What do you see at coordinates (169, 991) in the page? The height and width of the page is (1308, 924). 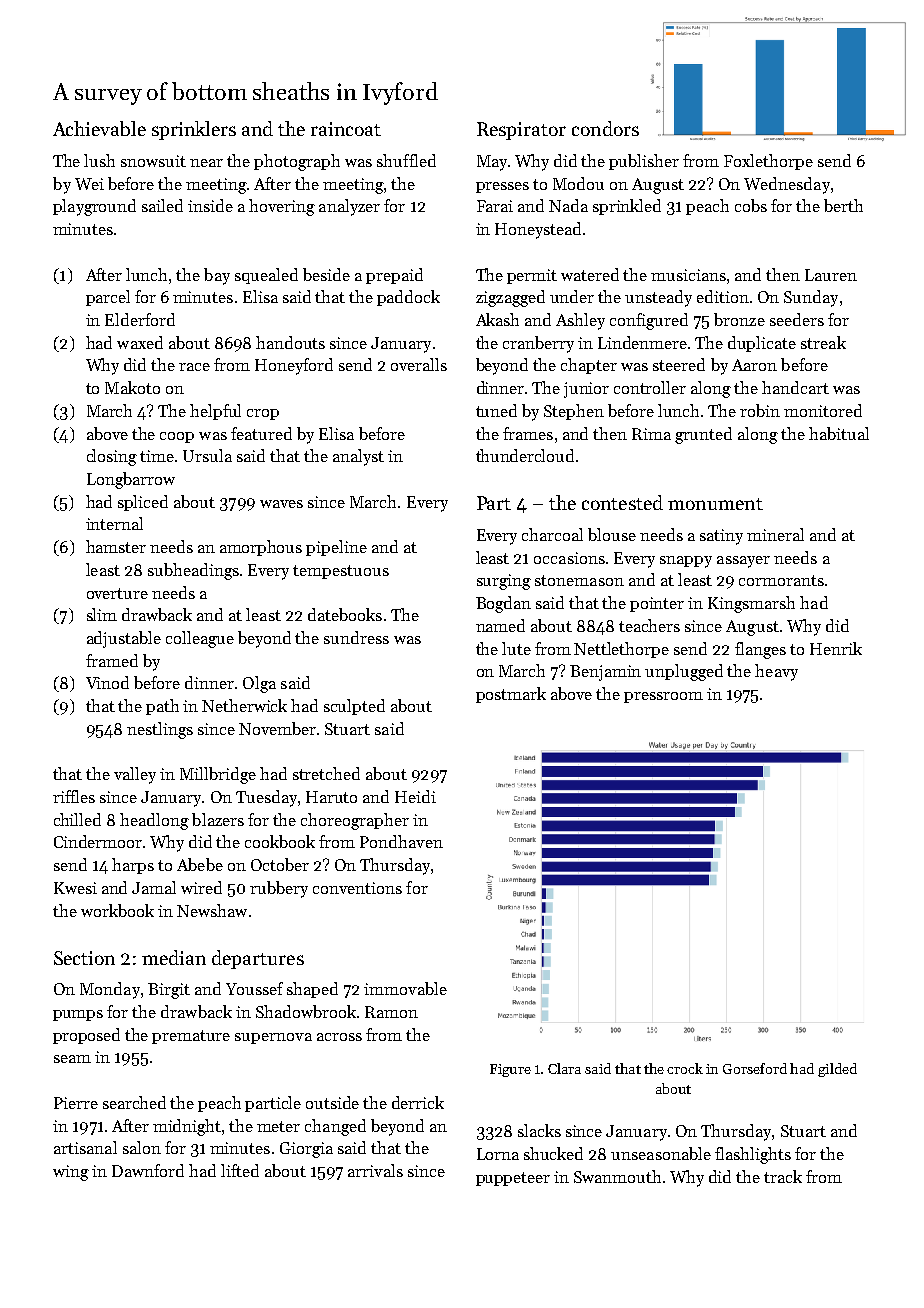 I see `Birgit` at bounding box center [169, 991].
